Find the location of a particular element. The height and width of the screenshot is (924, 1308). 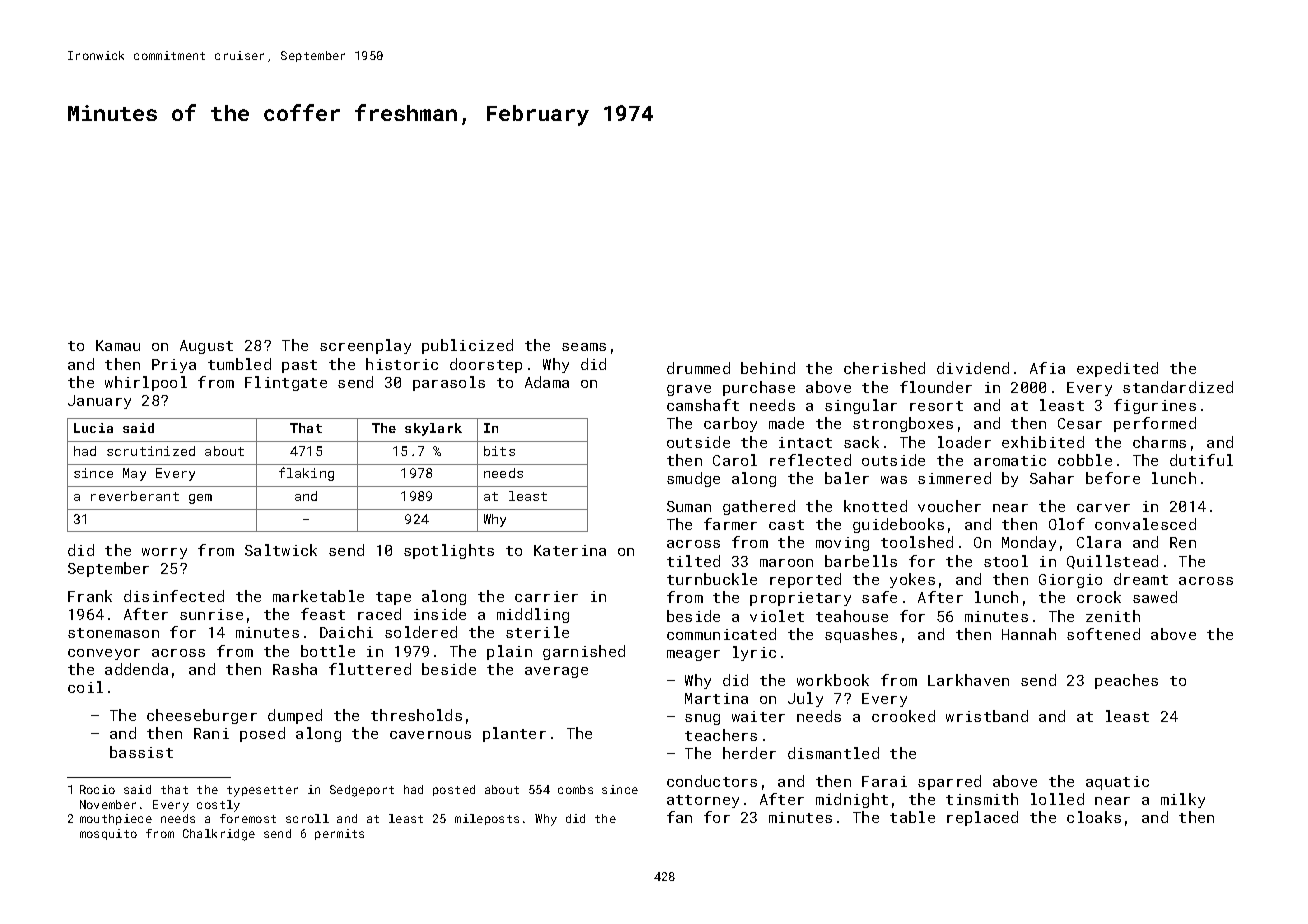

combs is located at coordinates (575, 789).
